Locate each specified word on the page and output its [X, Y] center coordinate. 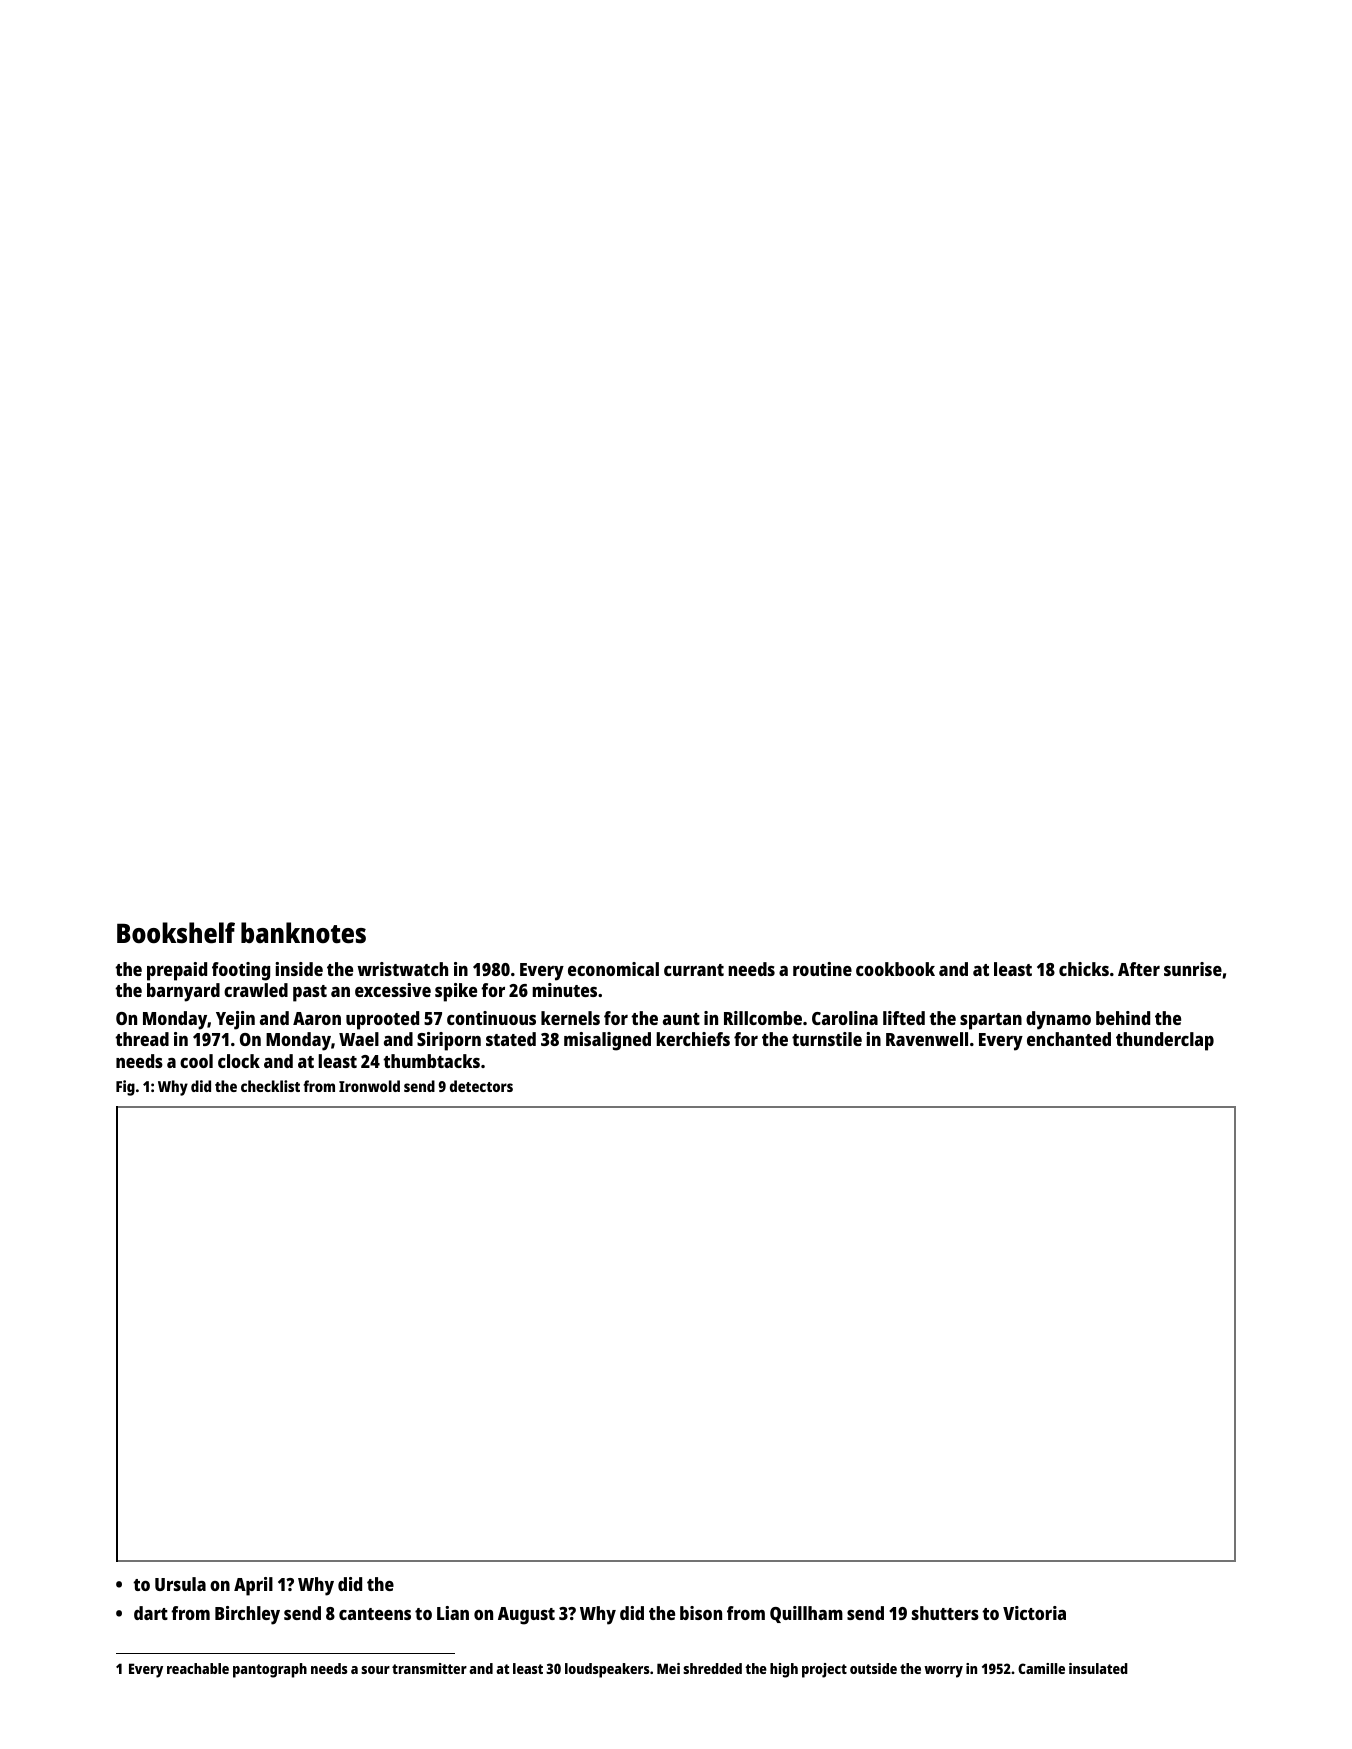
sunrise [1193, 969]
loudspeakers [607, 1670]
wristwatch [403, 969]
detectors [481, 1086]
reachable [198, 1668]
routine [822, 969]
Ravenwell [927, 1039]
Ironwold [369, 1086]
